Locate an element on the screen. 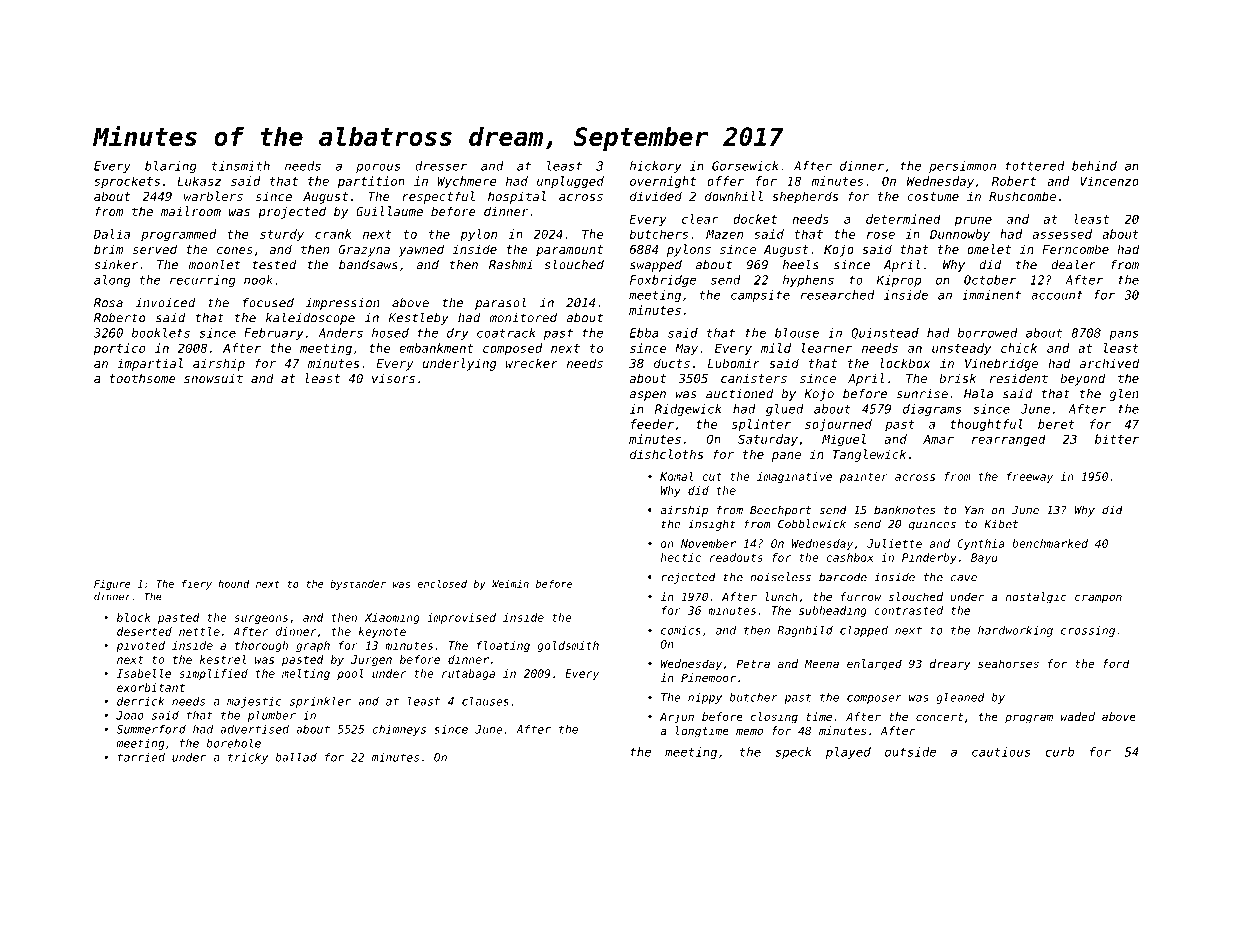 The height and width of the screenshot is (952, 1233). tinsmith is located at coordinates (241, 166).
